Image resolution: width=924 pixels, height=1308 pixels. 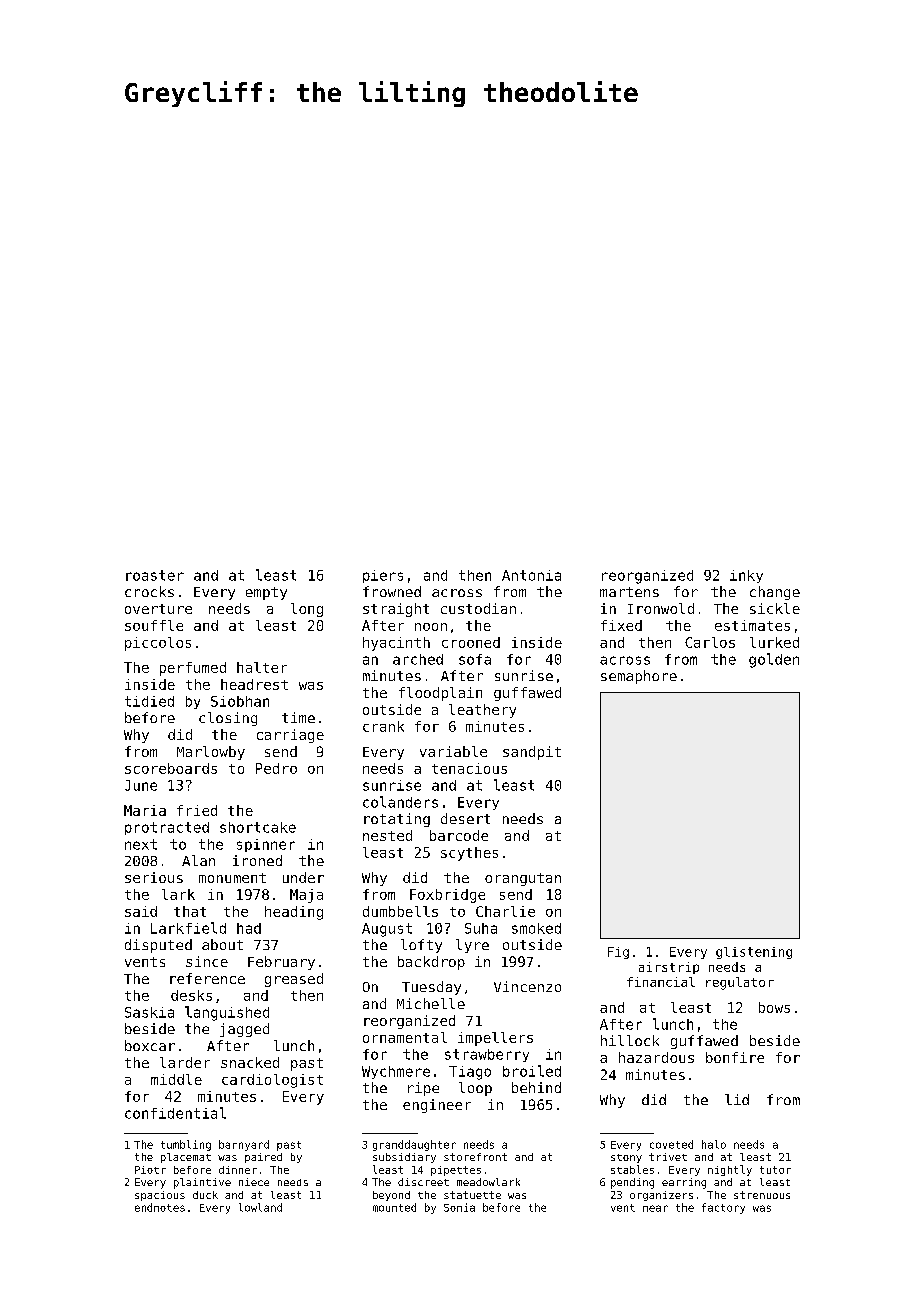 What do you see at coordinates (774, 660) in the screenshot?
I see `golden` at bounding box center [774, 660].
